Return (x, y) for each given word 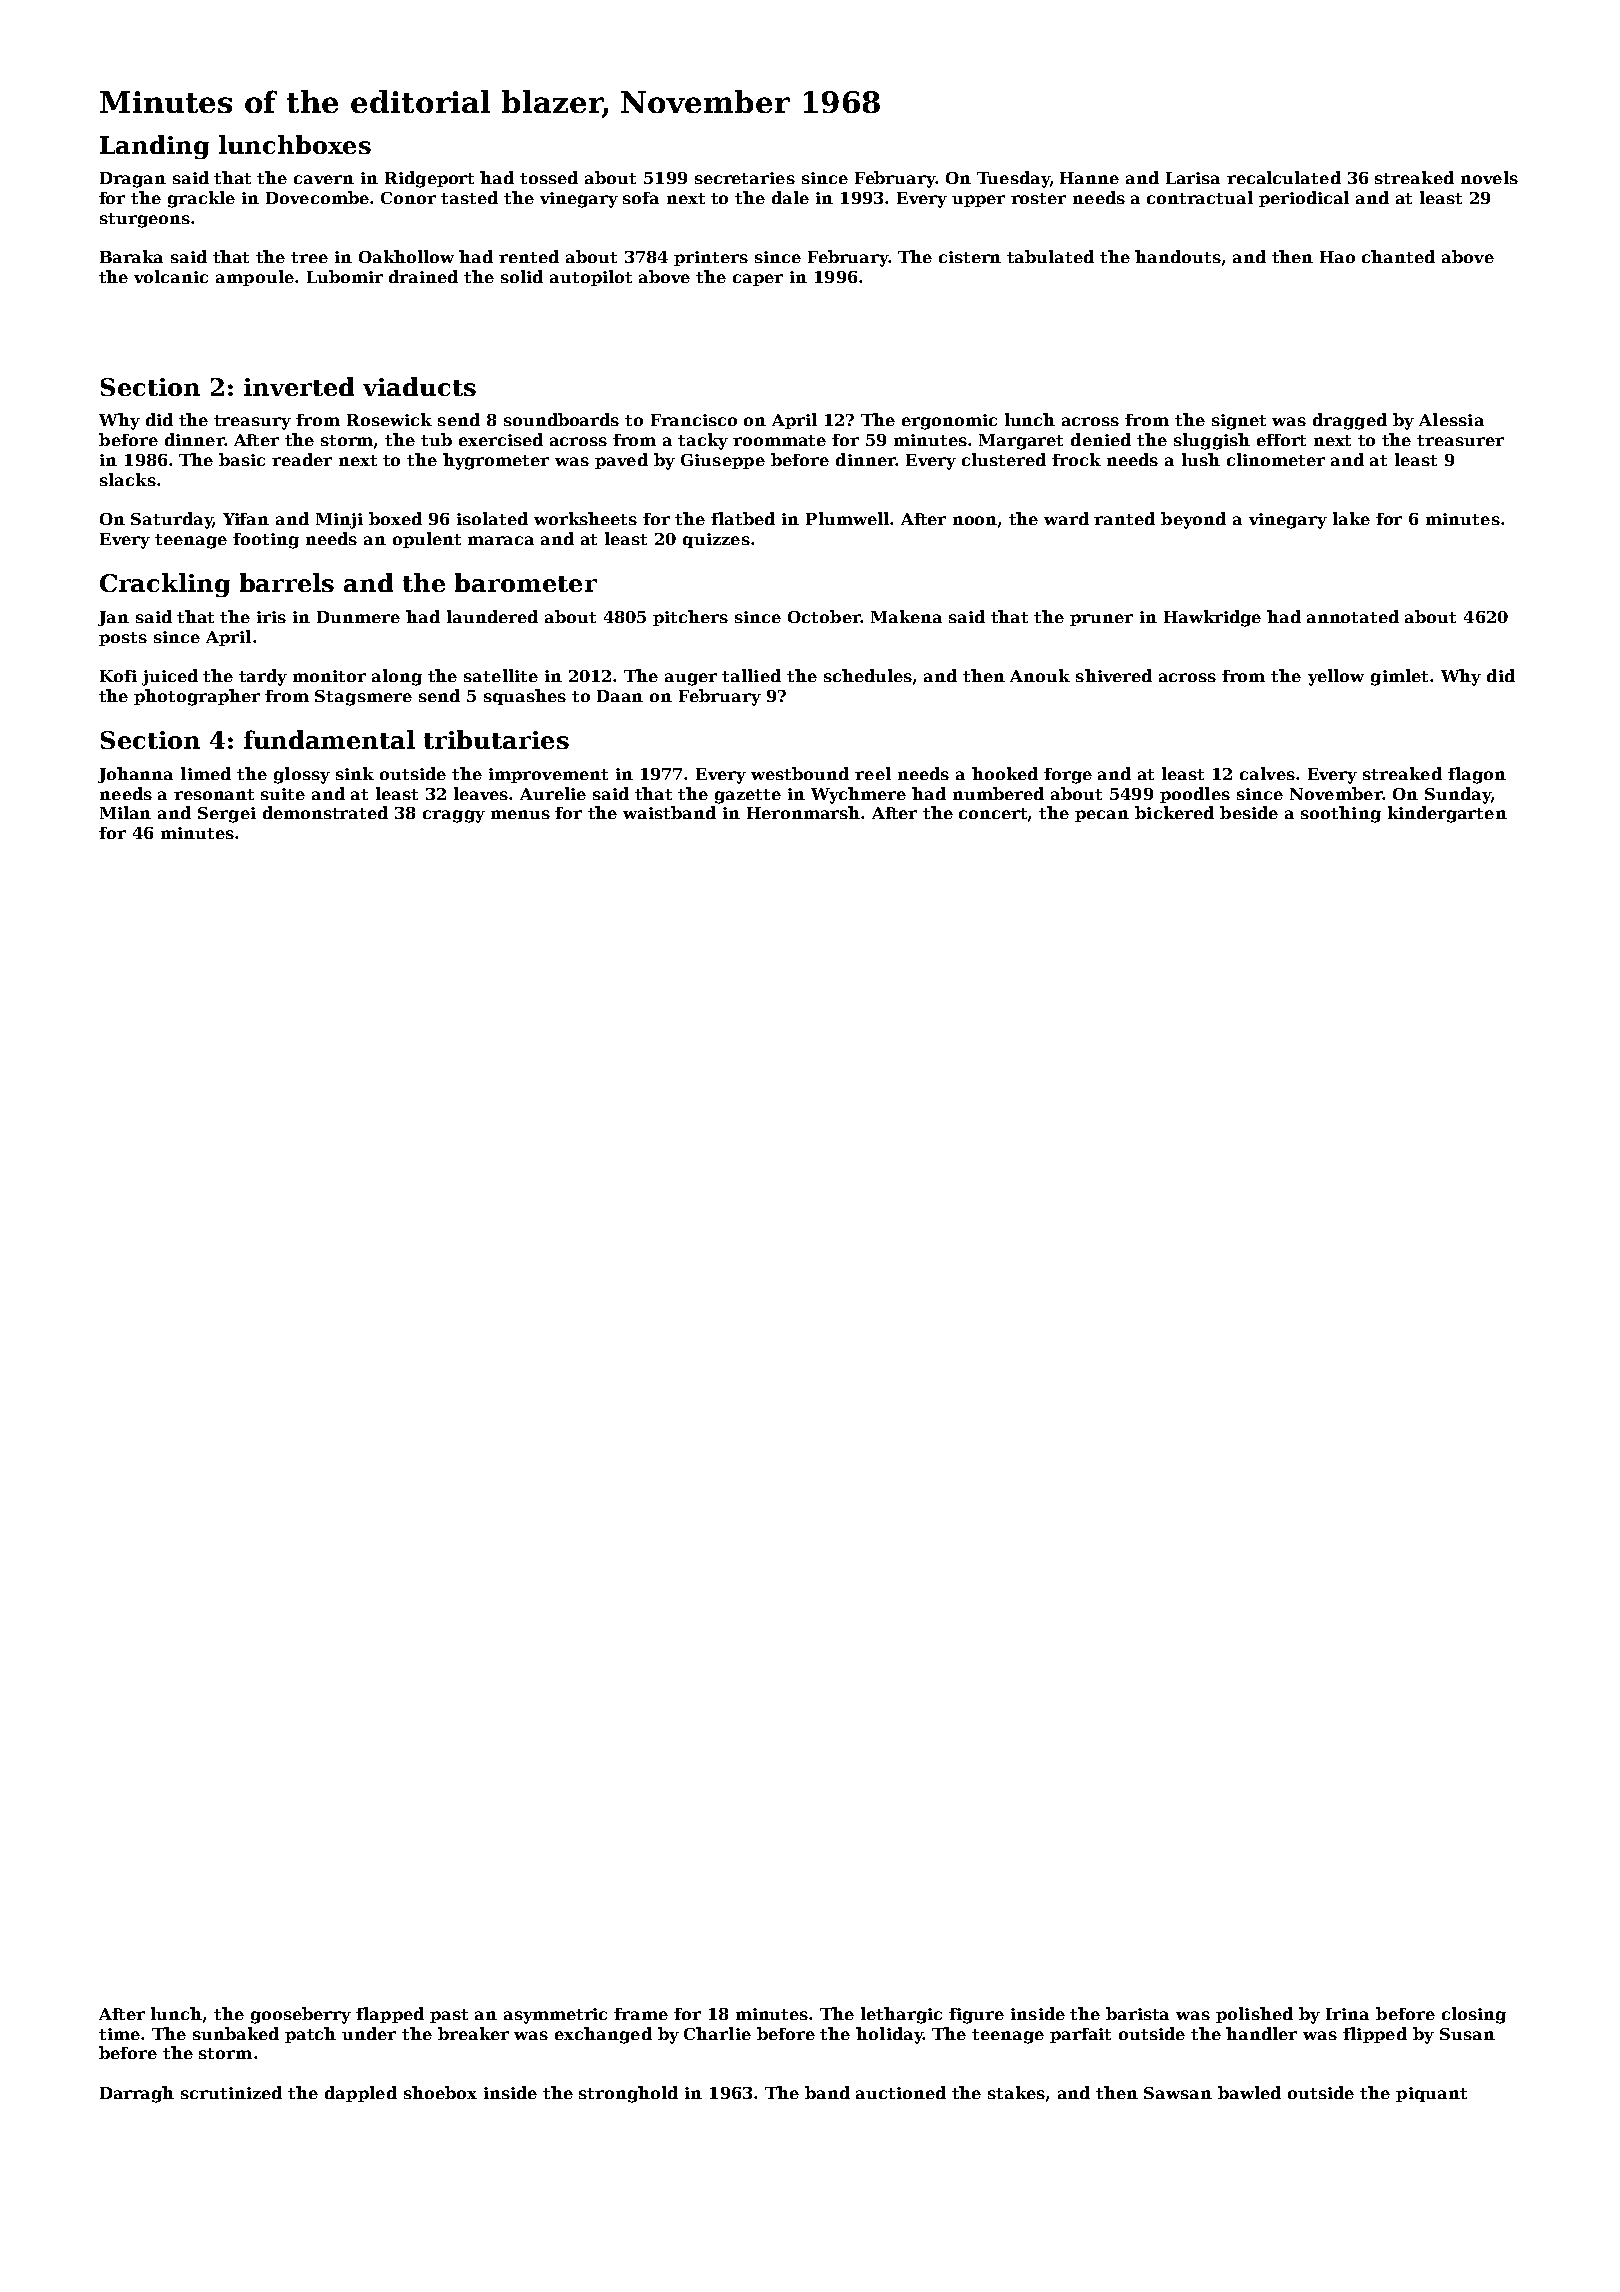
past (449, 2016)
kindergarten (1447, 814)
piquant (1431, 2094)
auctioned (901, 2092)
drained (423, 276)
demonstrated (325, 812)
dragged (1350, 421)
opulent (427, 540)
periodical (1304, 199)
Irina (1347, 2014)
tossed (549, 177)
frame (641, 2014)
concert (993, 813)
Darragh (137, 2094)
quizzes (716, 540)
